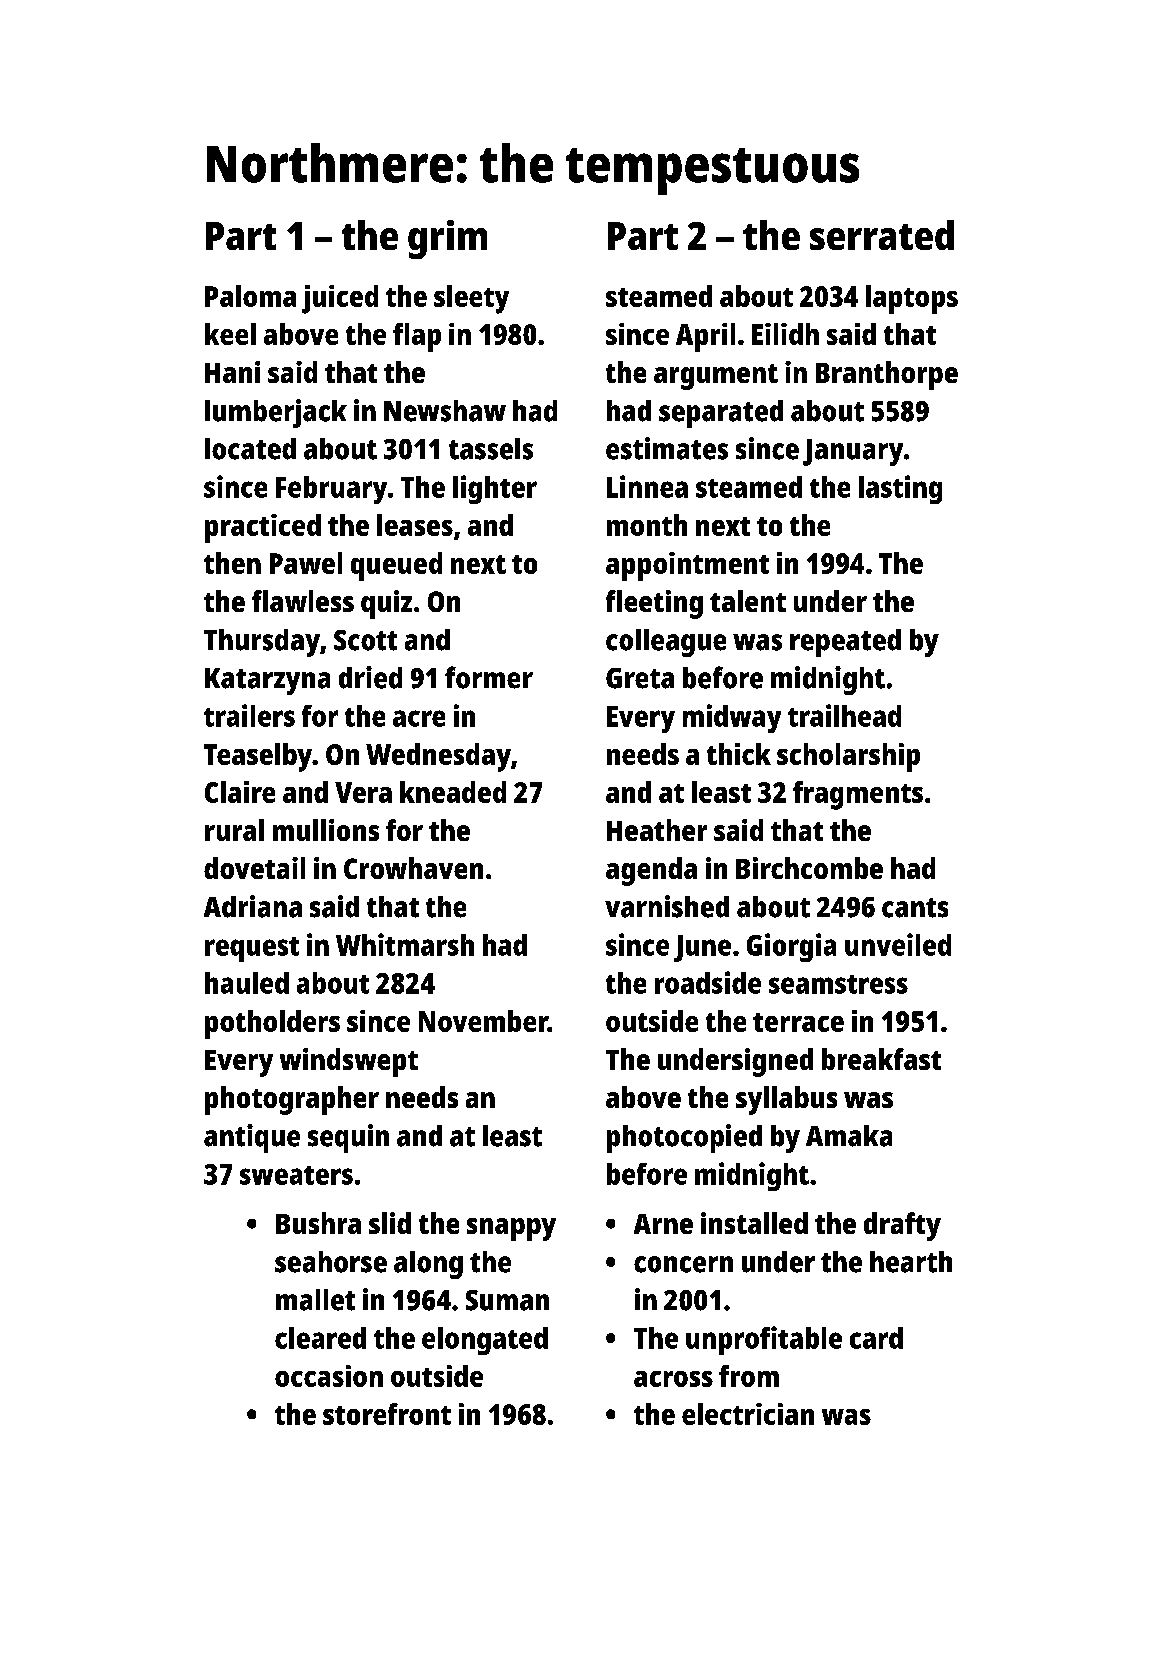  What do you see at coordinates (471, 299) in the screenshot?
I see `sleety` at bounding box center [471, 299].
